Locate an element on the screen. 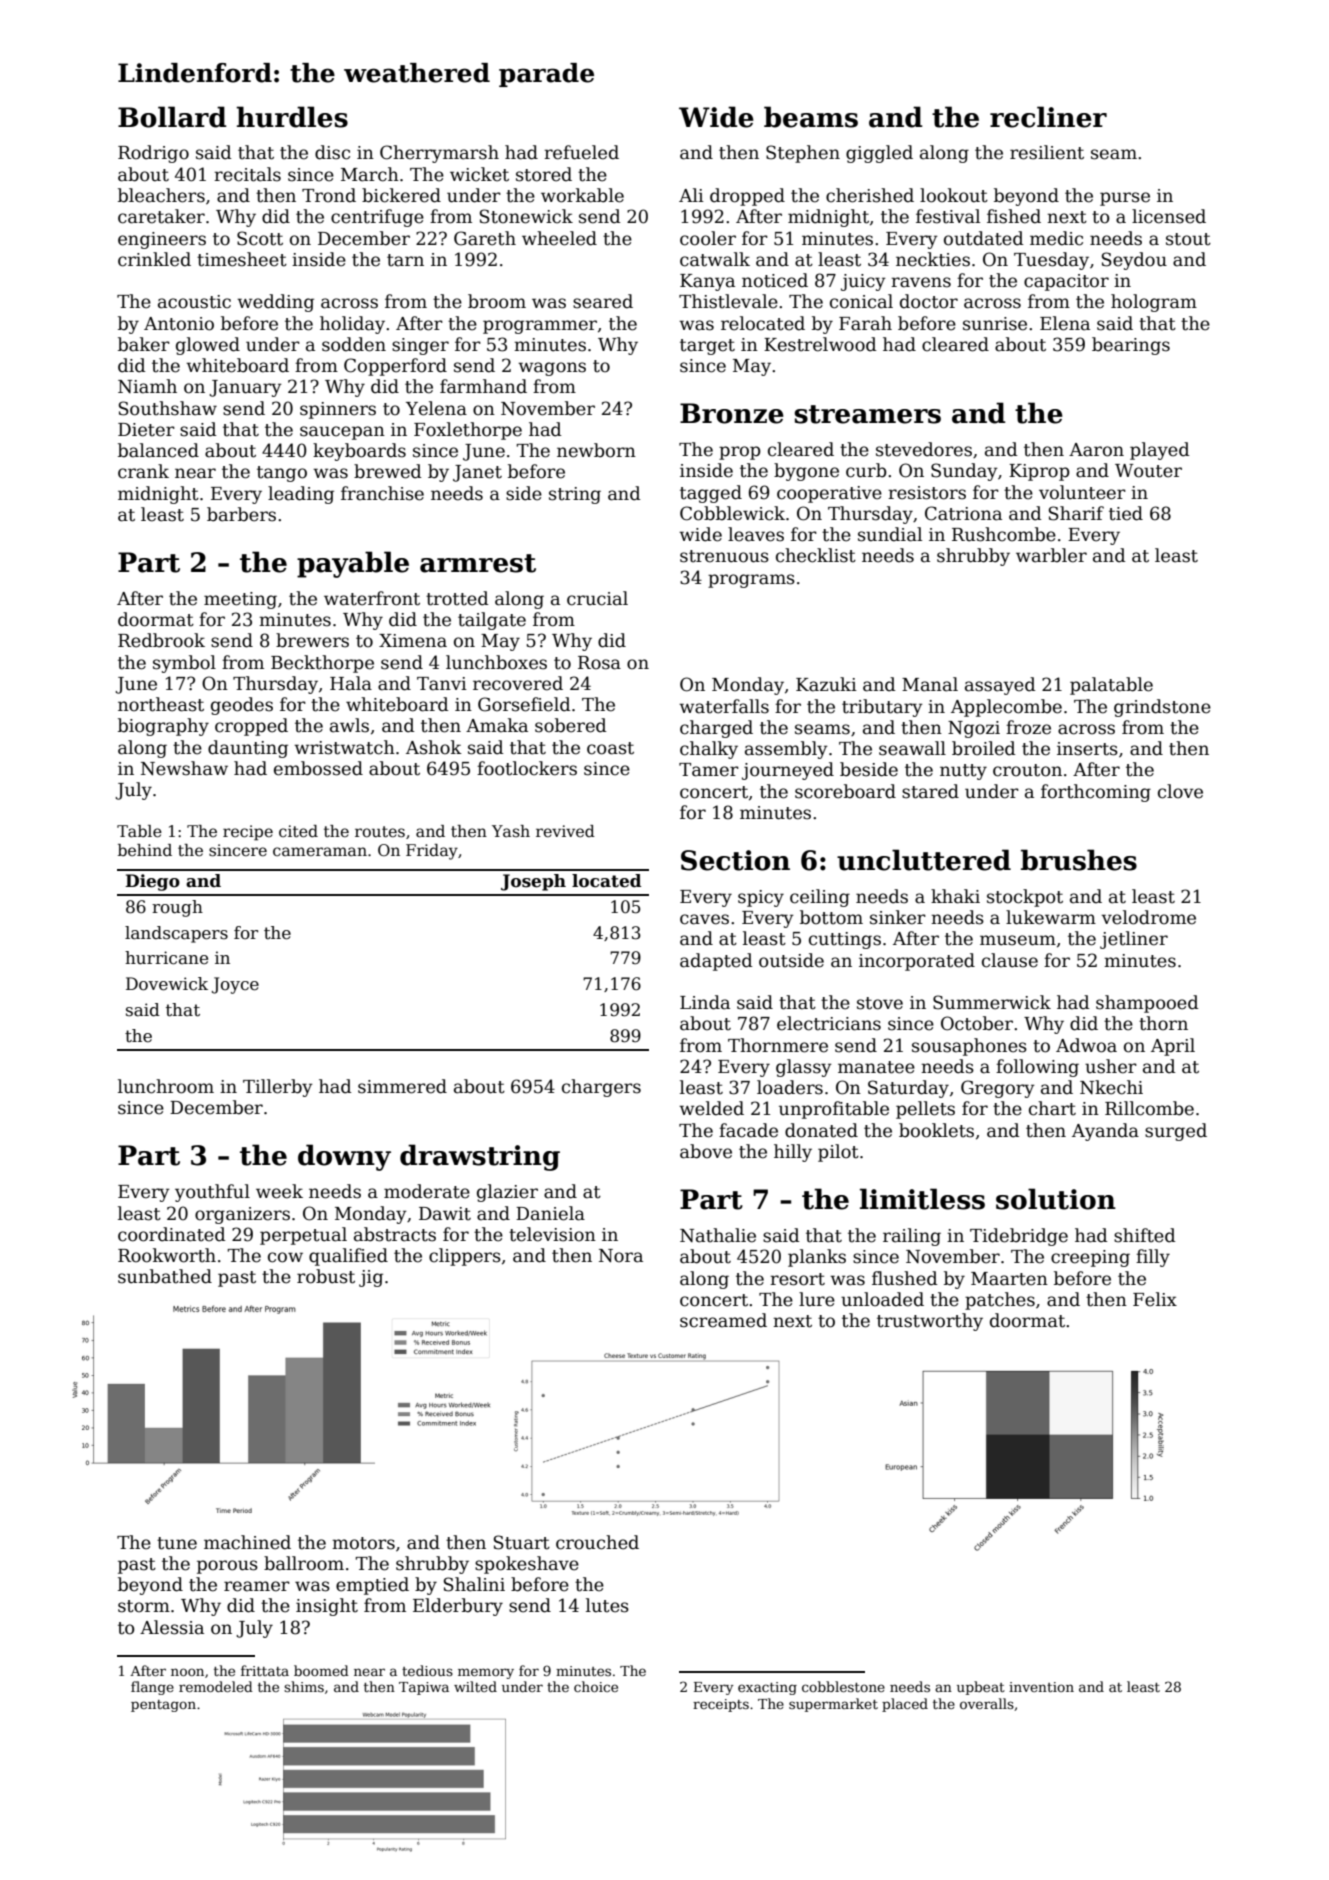  broom is located at coordinates (497, 301).
